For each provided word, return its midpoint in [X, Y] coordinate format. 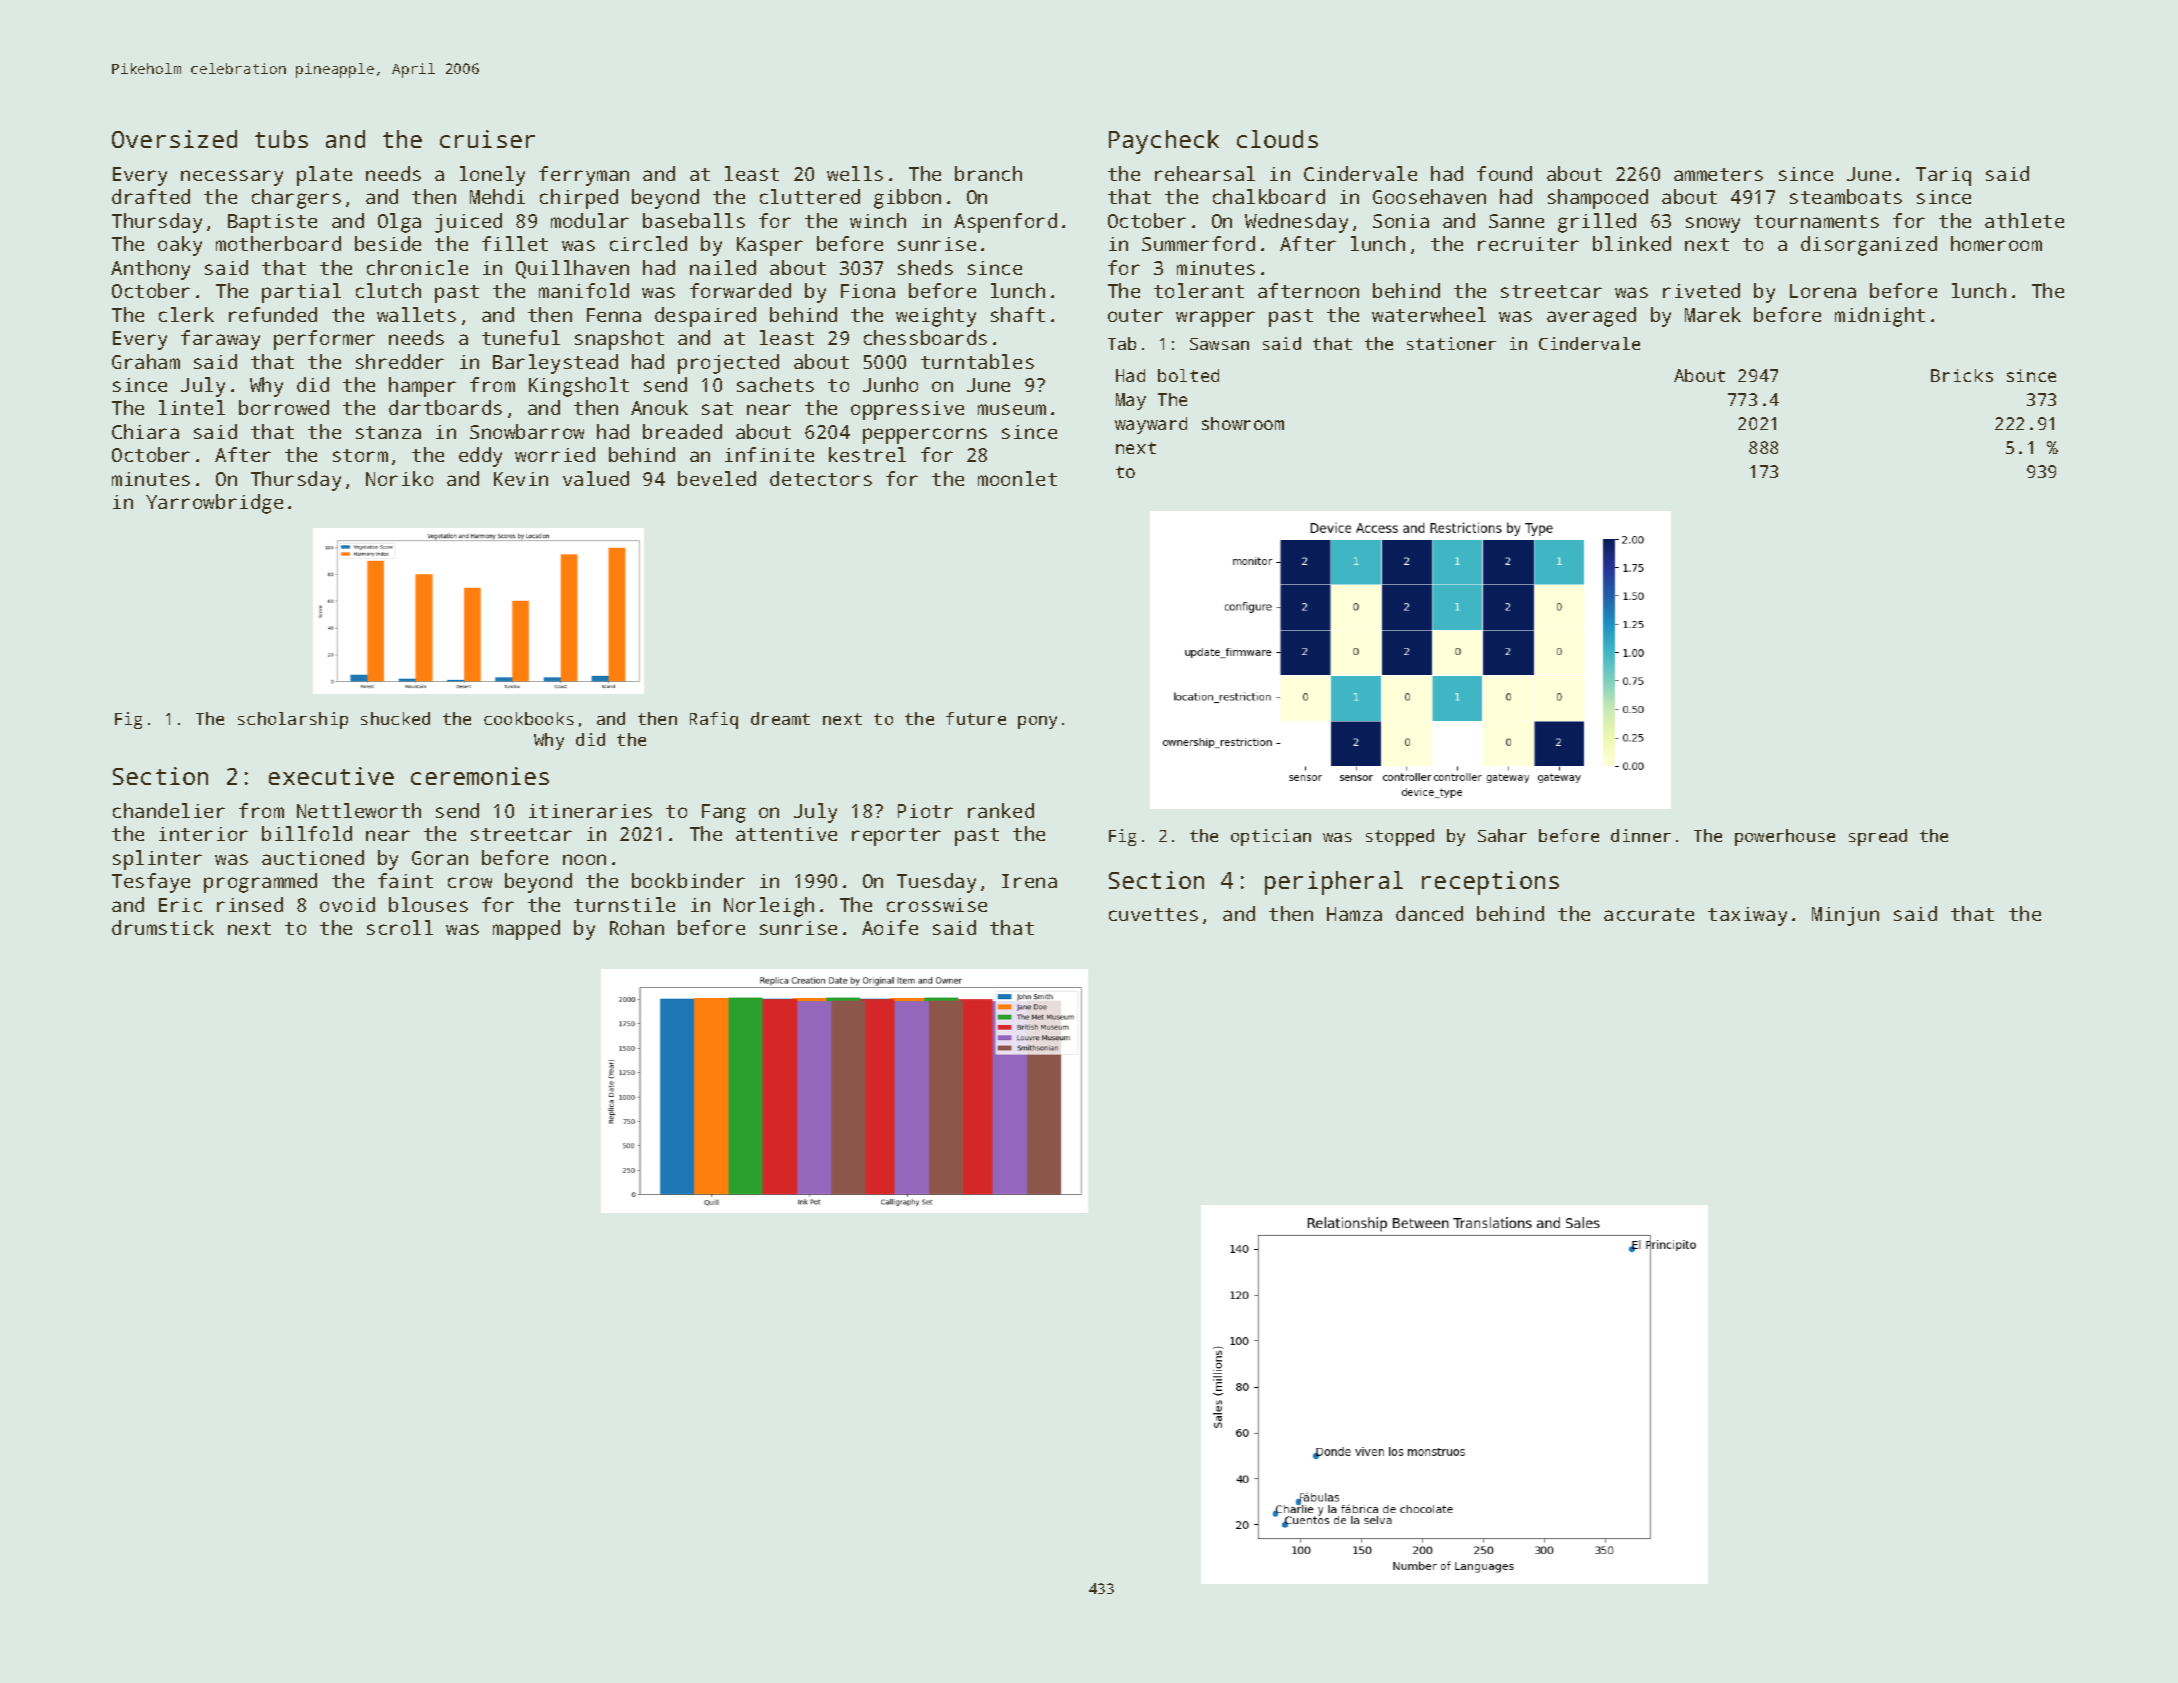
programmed [260, 883]
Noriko [399, 478]
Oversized [174, 139]
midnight [1880, 317]
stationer [1451, 343]
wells [855, 173]
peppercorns [925, 436]
